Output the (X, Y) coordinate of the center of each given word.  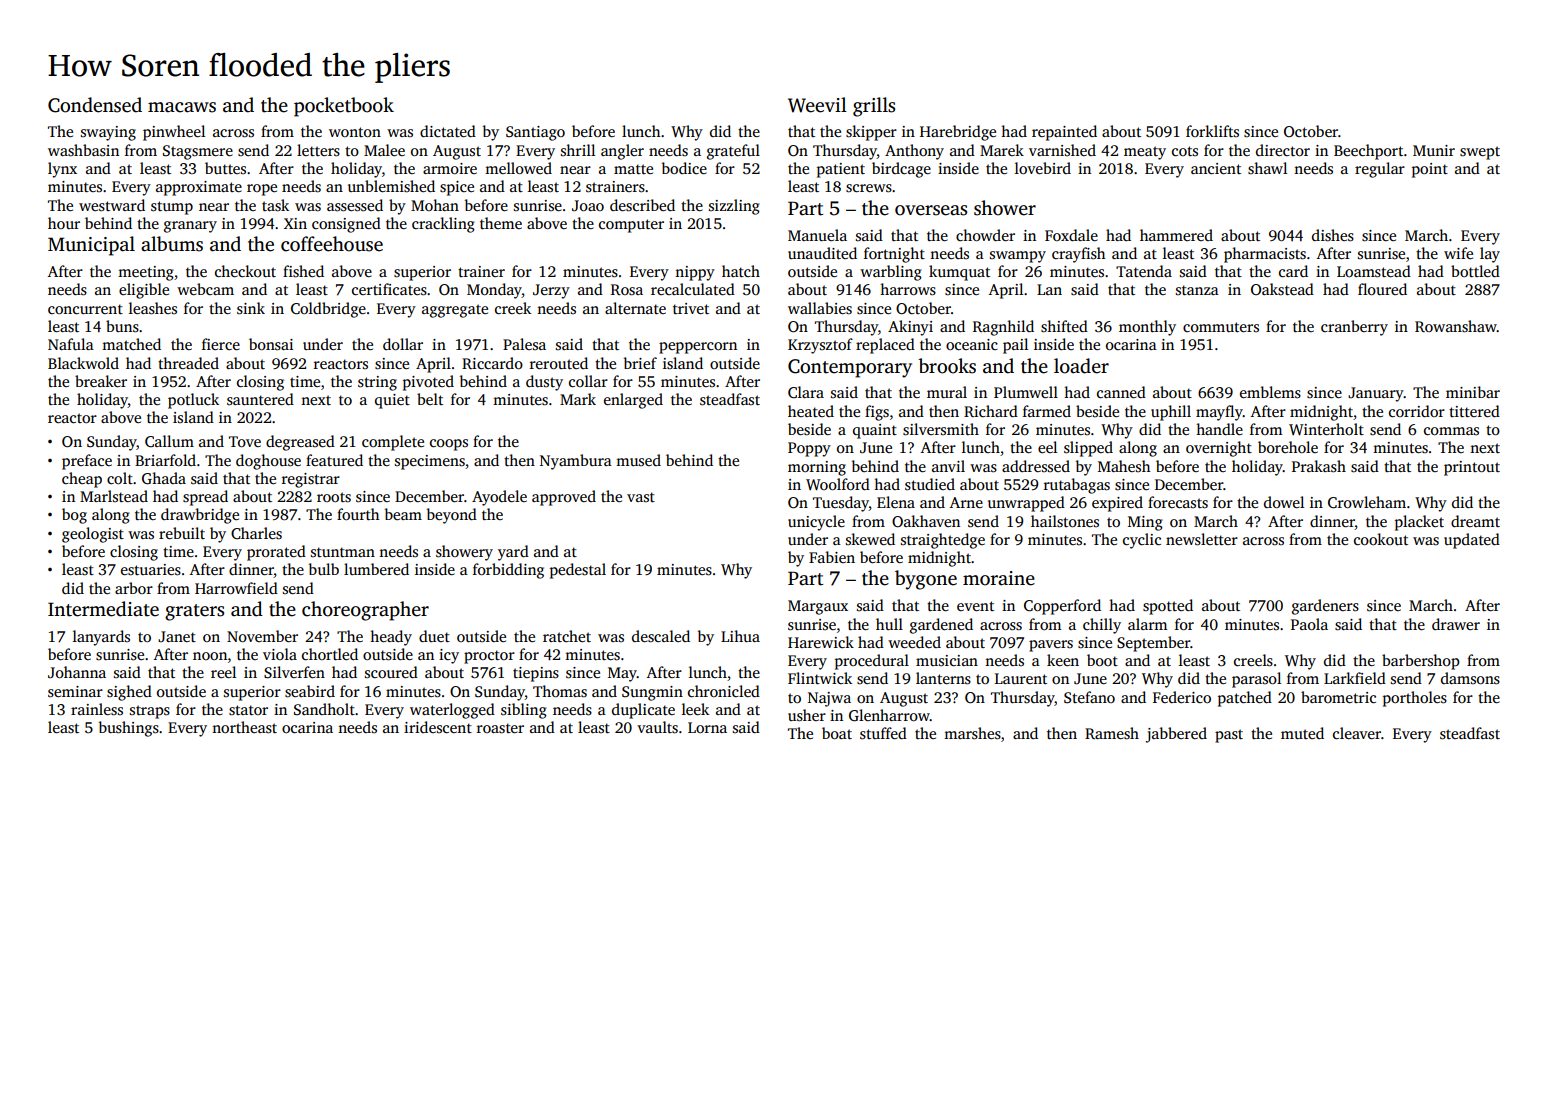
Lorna (707, 727)
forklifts (1212, 131)
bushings (128, 729)
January (1376, 394)
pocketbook (344, 107)
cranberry (1354, 328)
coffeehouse (332, 244)
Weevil (817, 105)
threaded (188, 363)
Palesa (524, 344)
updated (1472, 541)
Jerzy (551, 291)
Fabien (832, 557)
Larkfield (1355, 678)
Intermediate (103, 609)
